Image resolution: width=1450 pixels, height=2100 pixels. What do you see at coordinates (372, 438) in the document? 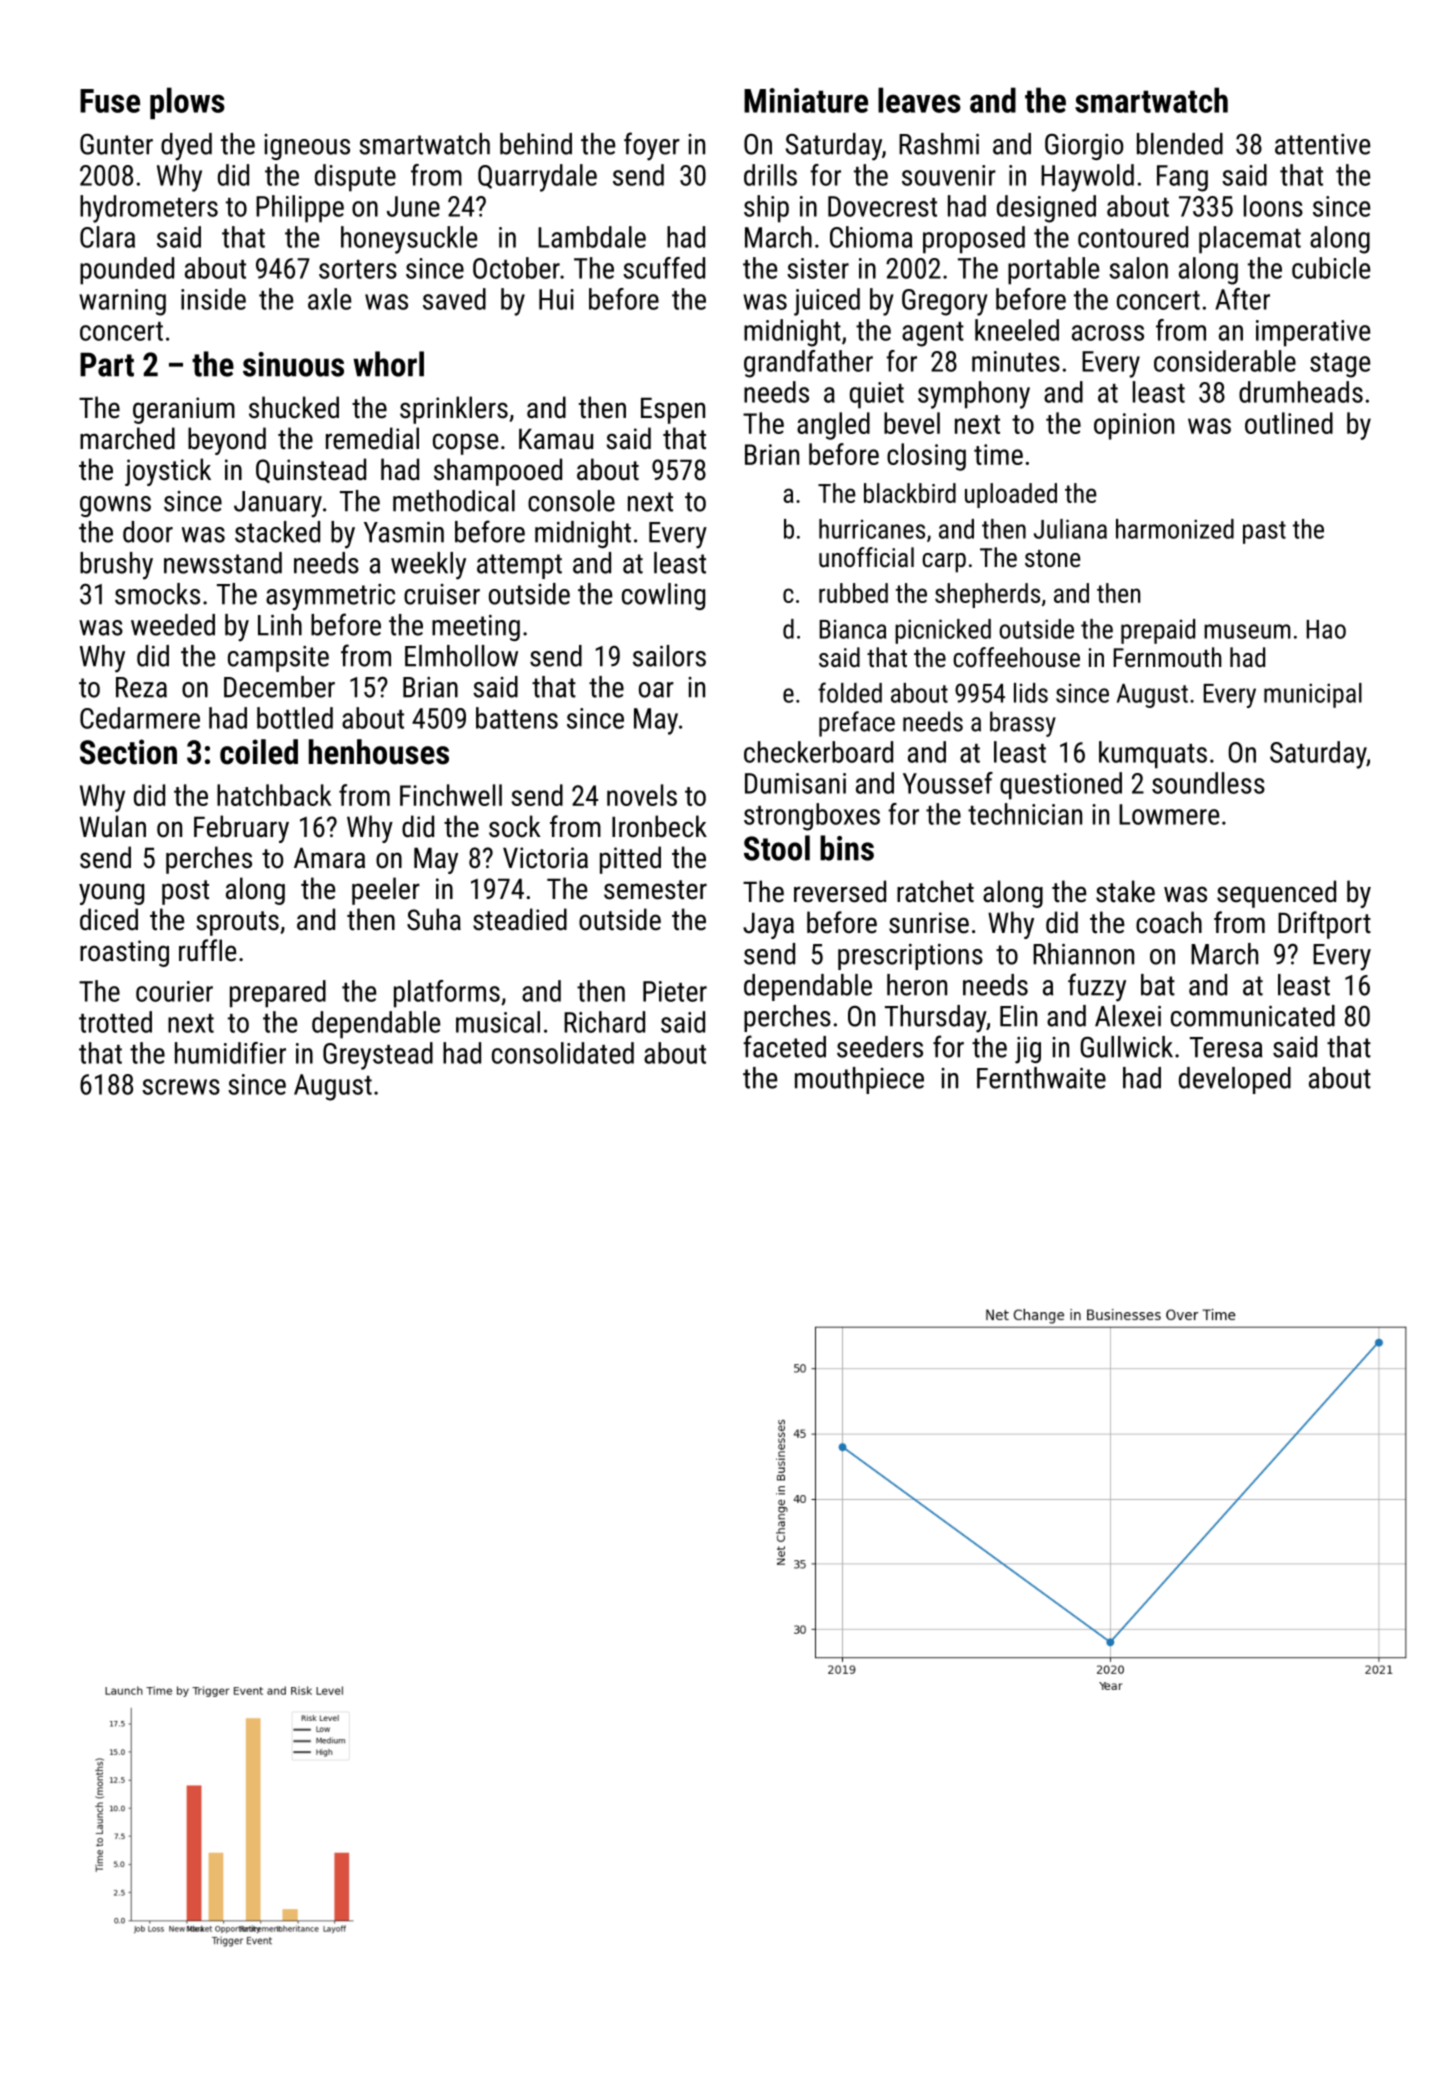
I see `remedial` at bounding box center [372, 438].
